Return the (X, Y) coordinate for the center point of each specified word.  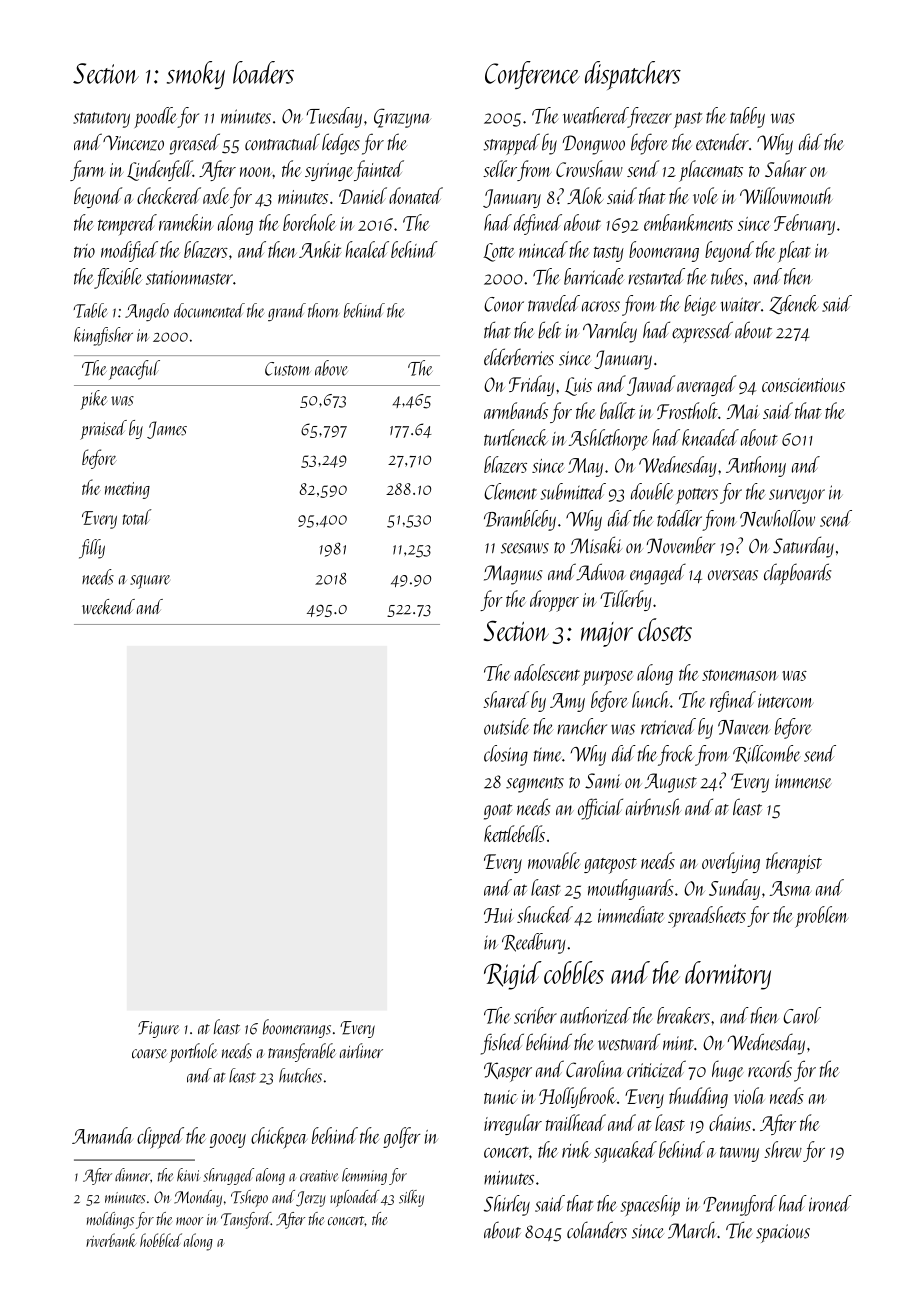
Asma (790, 888)
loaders (263, 72)
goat (498, 812)
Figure (158, 1029)
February (804, 224)
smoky (196, 75)
